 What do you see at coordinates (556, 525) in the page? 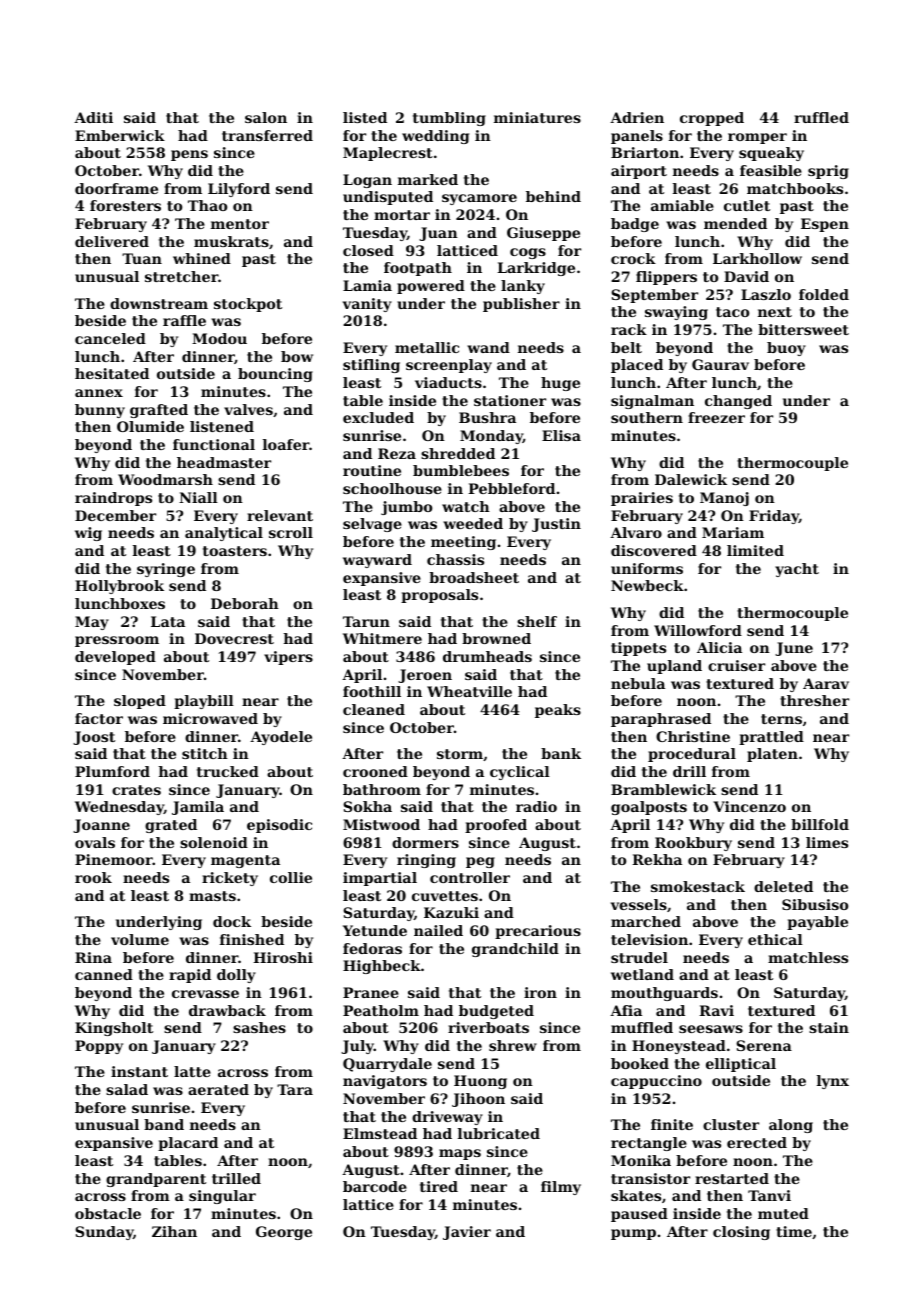
I see `Justin` at bounding box center [556, 525].
